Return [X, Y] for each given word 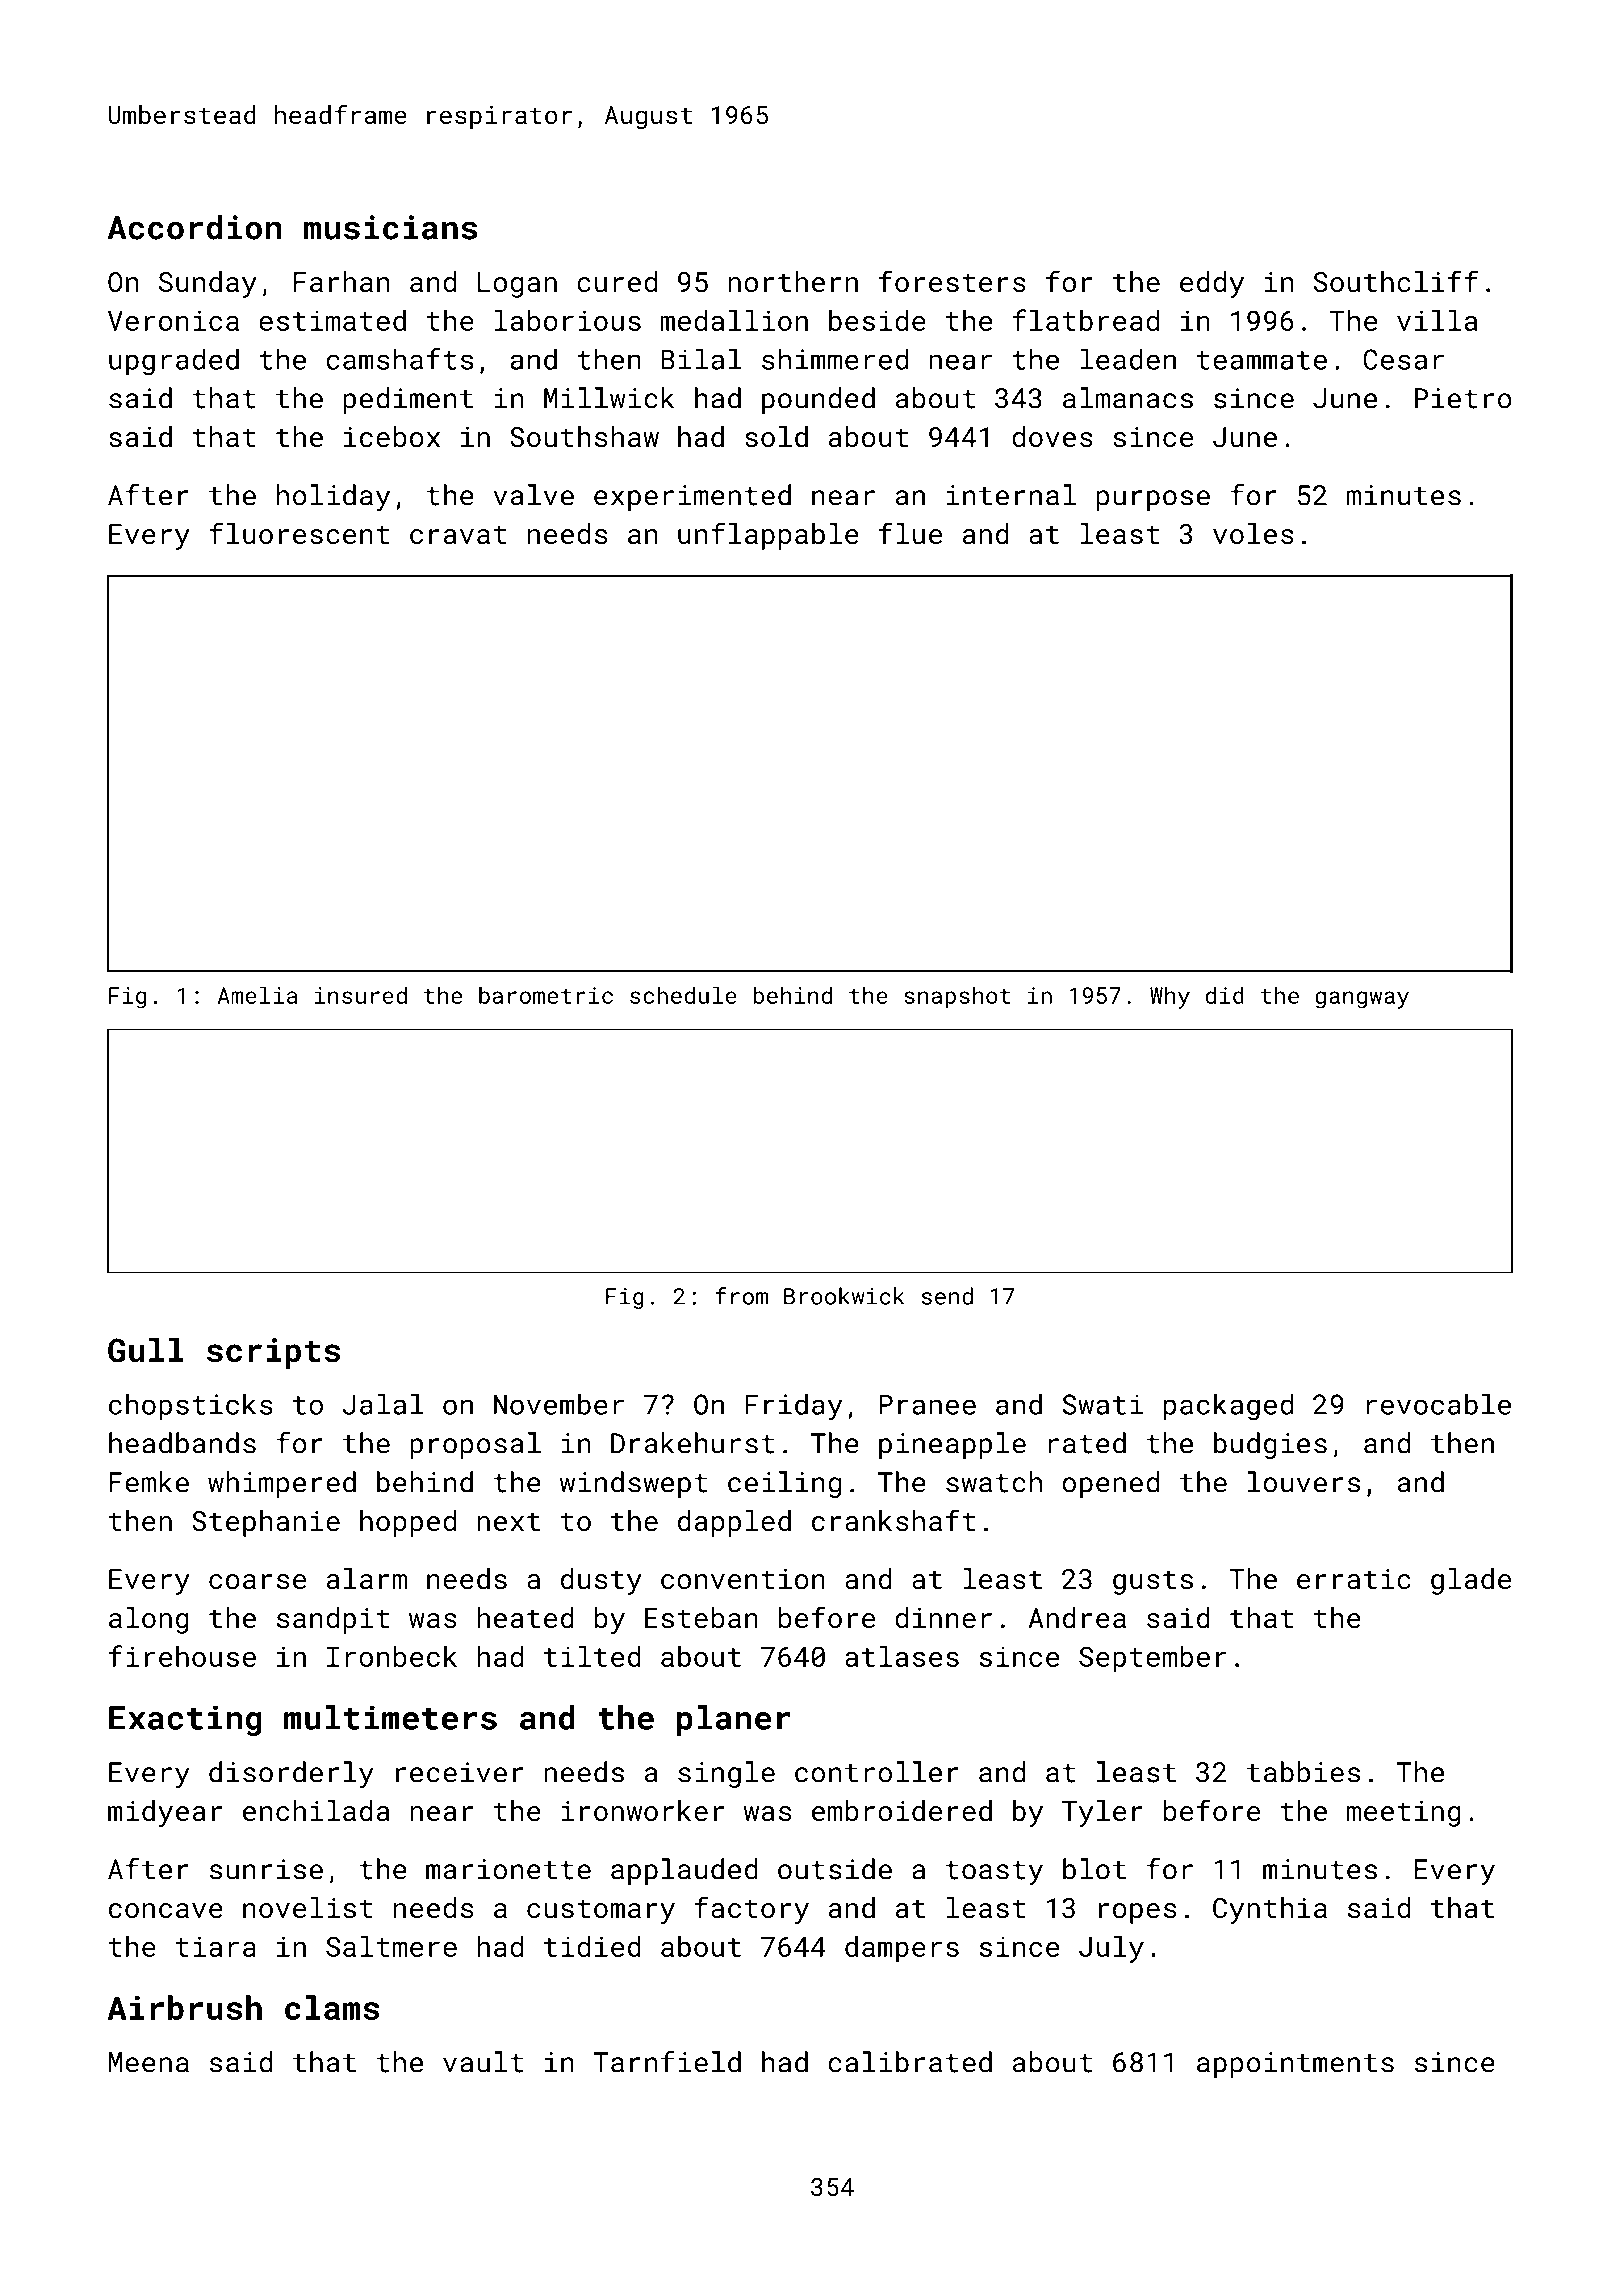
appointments [1295, 2065]
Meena [149, 2062]
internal [1011, 495]
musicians [390, 227]
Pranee [927, 1404]
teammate [1262, 360]
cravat [458, 535]
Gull [146, 1350]
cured [617, 281]
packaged [1228, 1407]
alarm [367, 1578]
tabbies [1303, 1772]
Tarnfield [667, 2062]
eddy [1212, 284]
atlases [902, 1656]
